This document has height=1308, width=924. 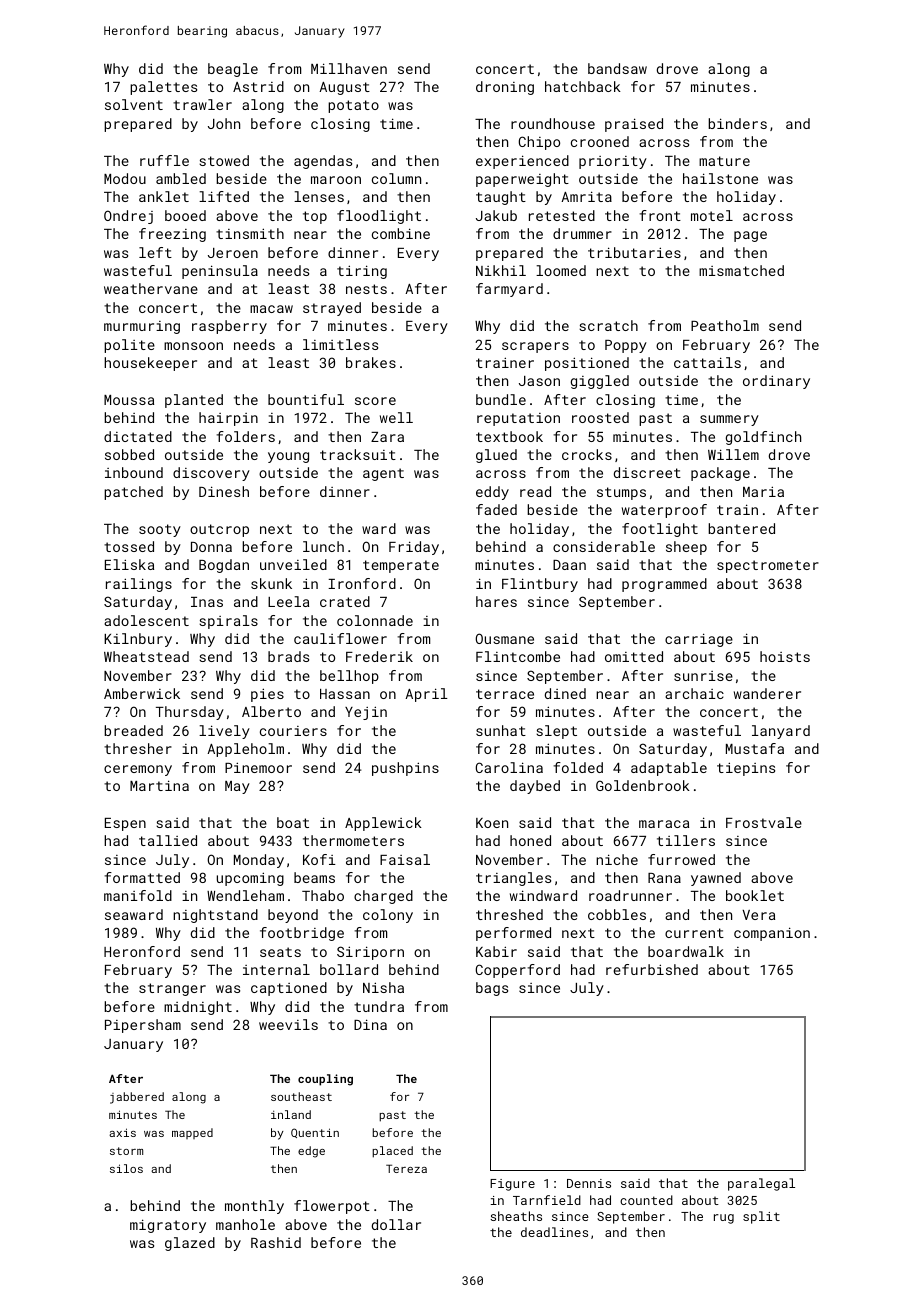 What do you see at coordinates (509, 290) in the document?
I see `farmyard` at bounding box center [509, 290].
